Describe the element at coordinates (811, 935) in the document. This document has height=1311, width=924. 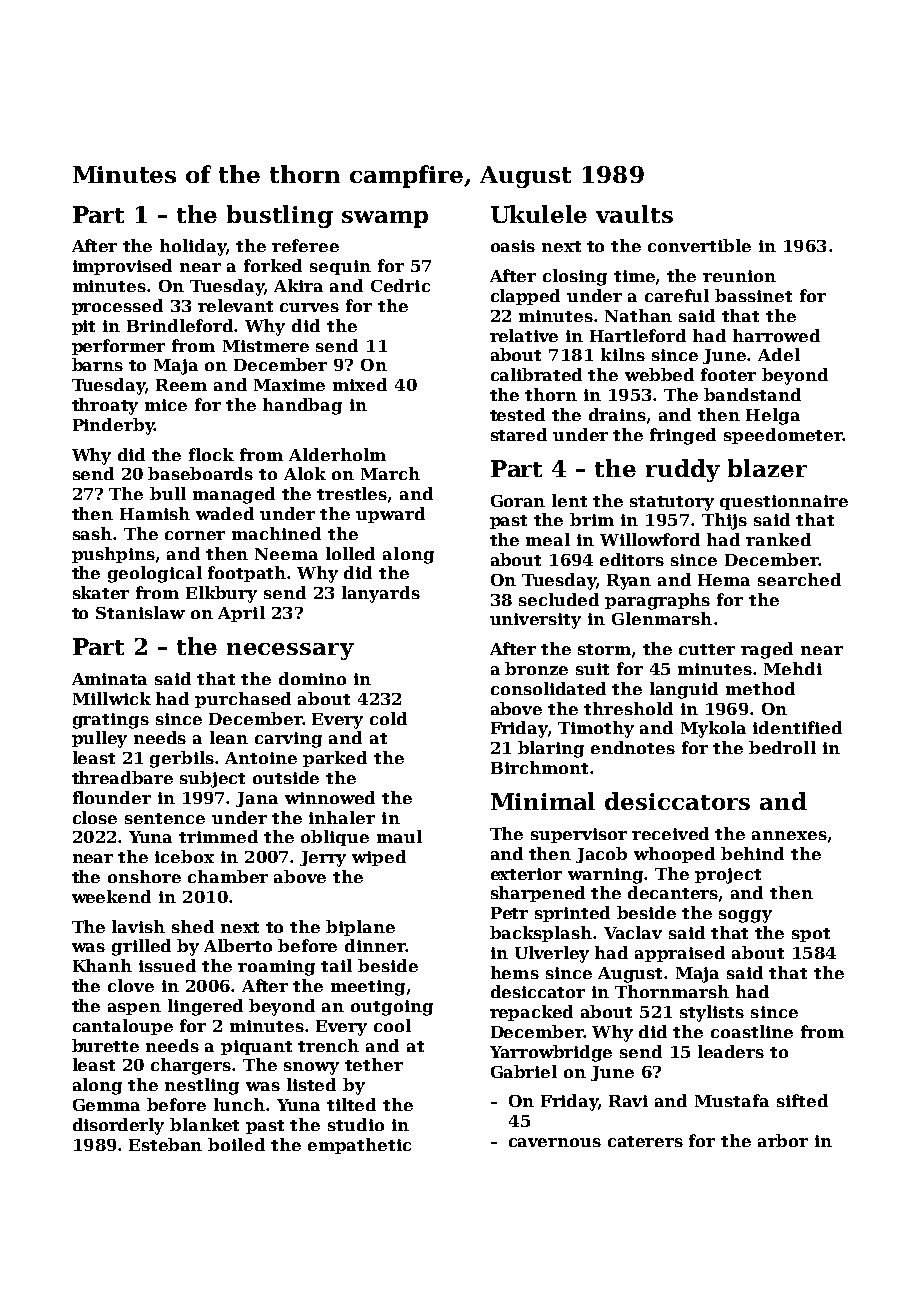
I see `spot` at that location.
